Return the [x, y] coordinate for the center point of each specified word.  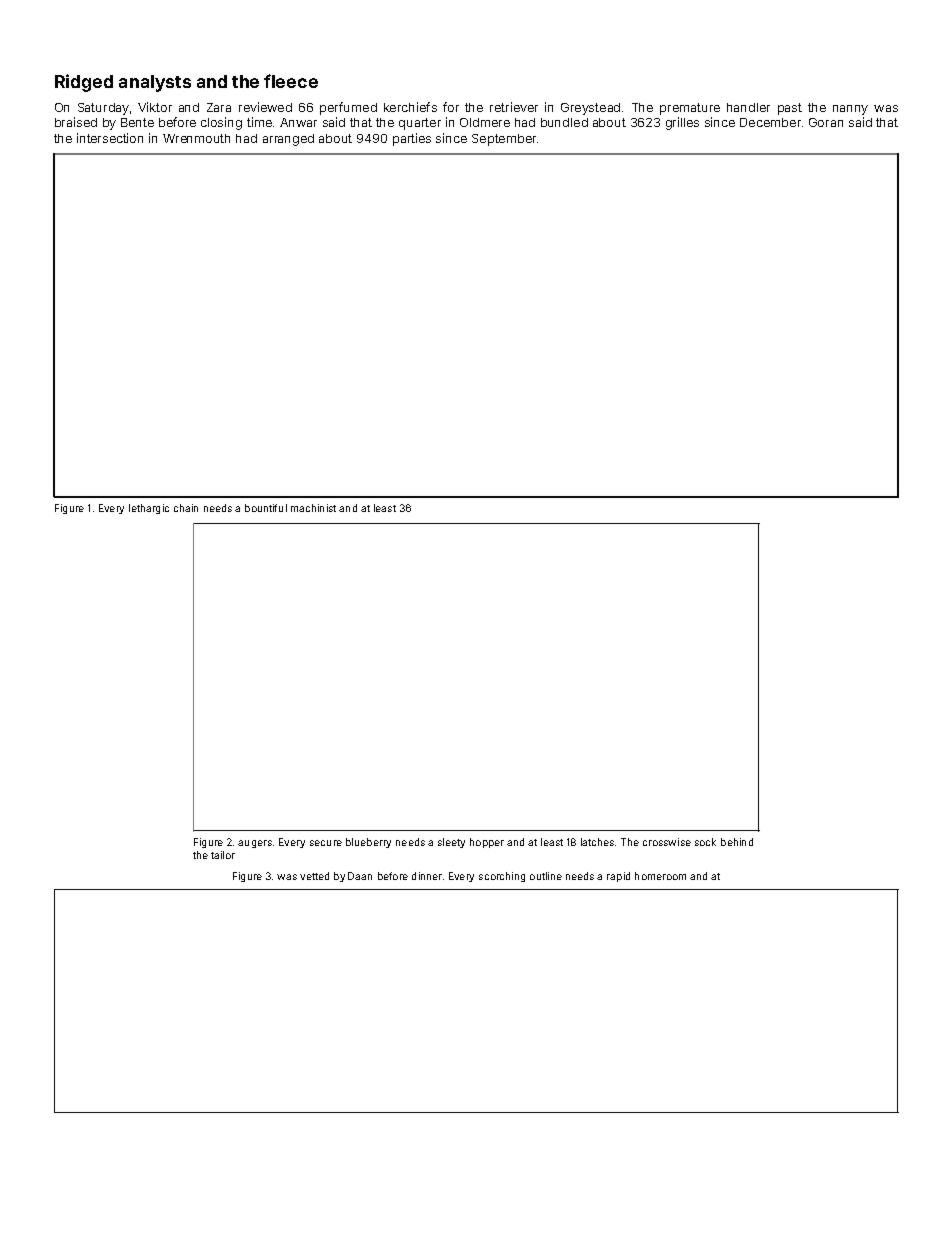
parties [412, 139]
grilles [682, 123]
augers [255, 844]
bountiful [266, 508]
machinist [313, 508]
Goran [826, 122]
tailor [223, 855]
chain [186, 508]
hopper [487, 843]
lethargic [149, 509]
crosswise [667, 842]
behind [737, 842]
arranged [288, 140]
